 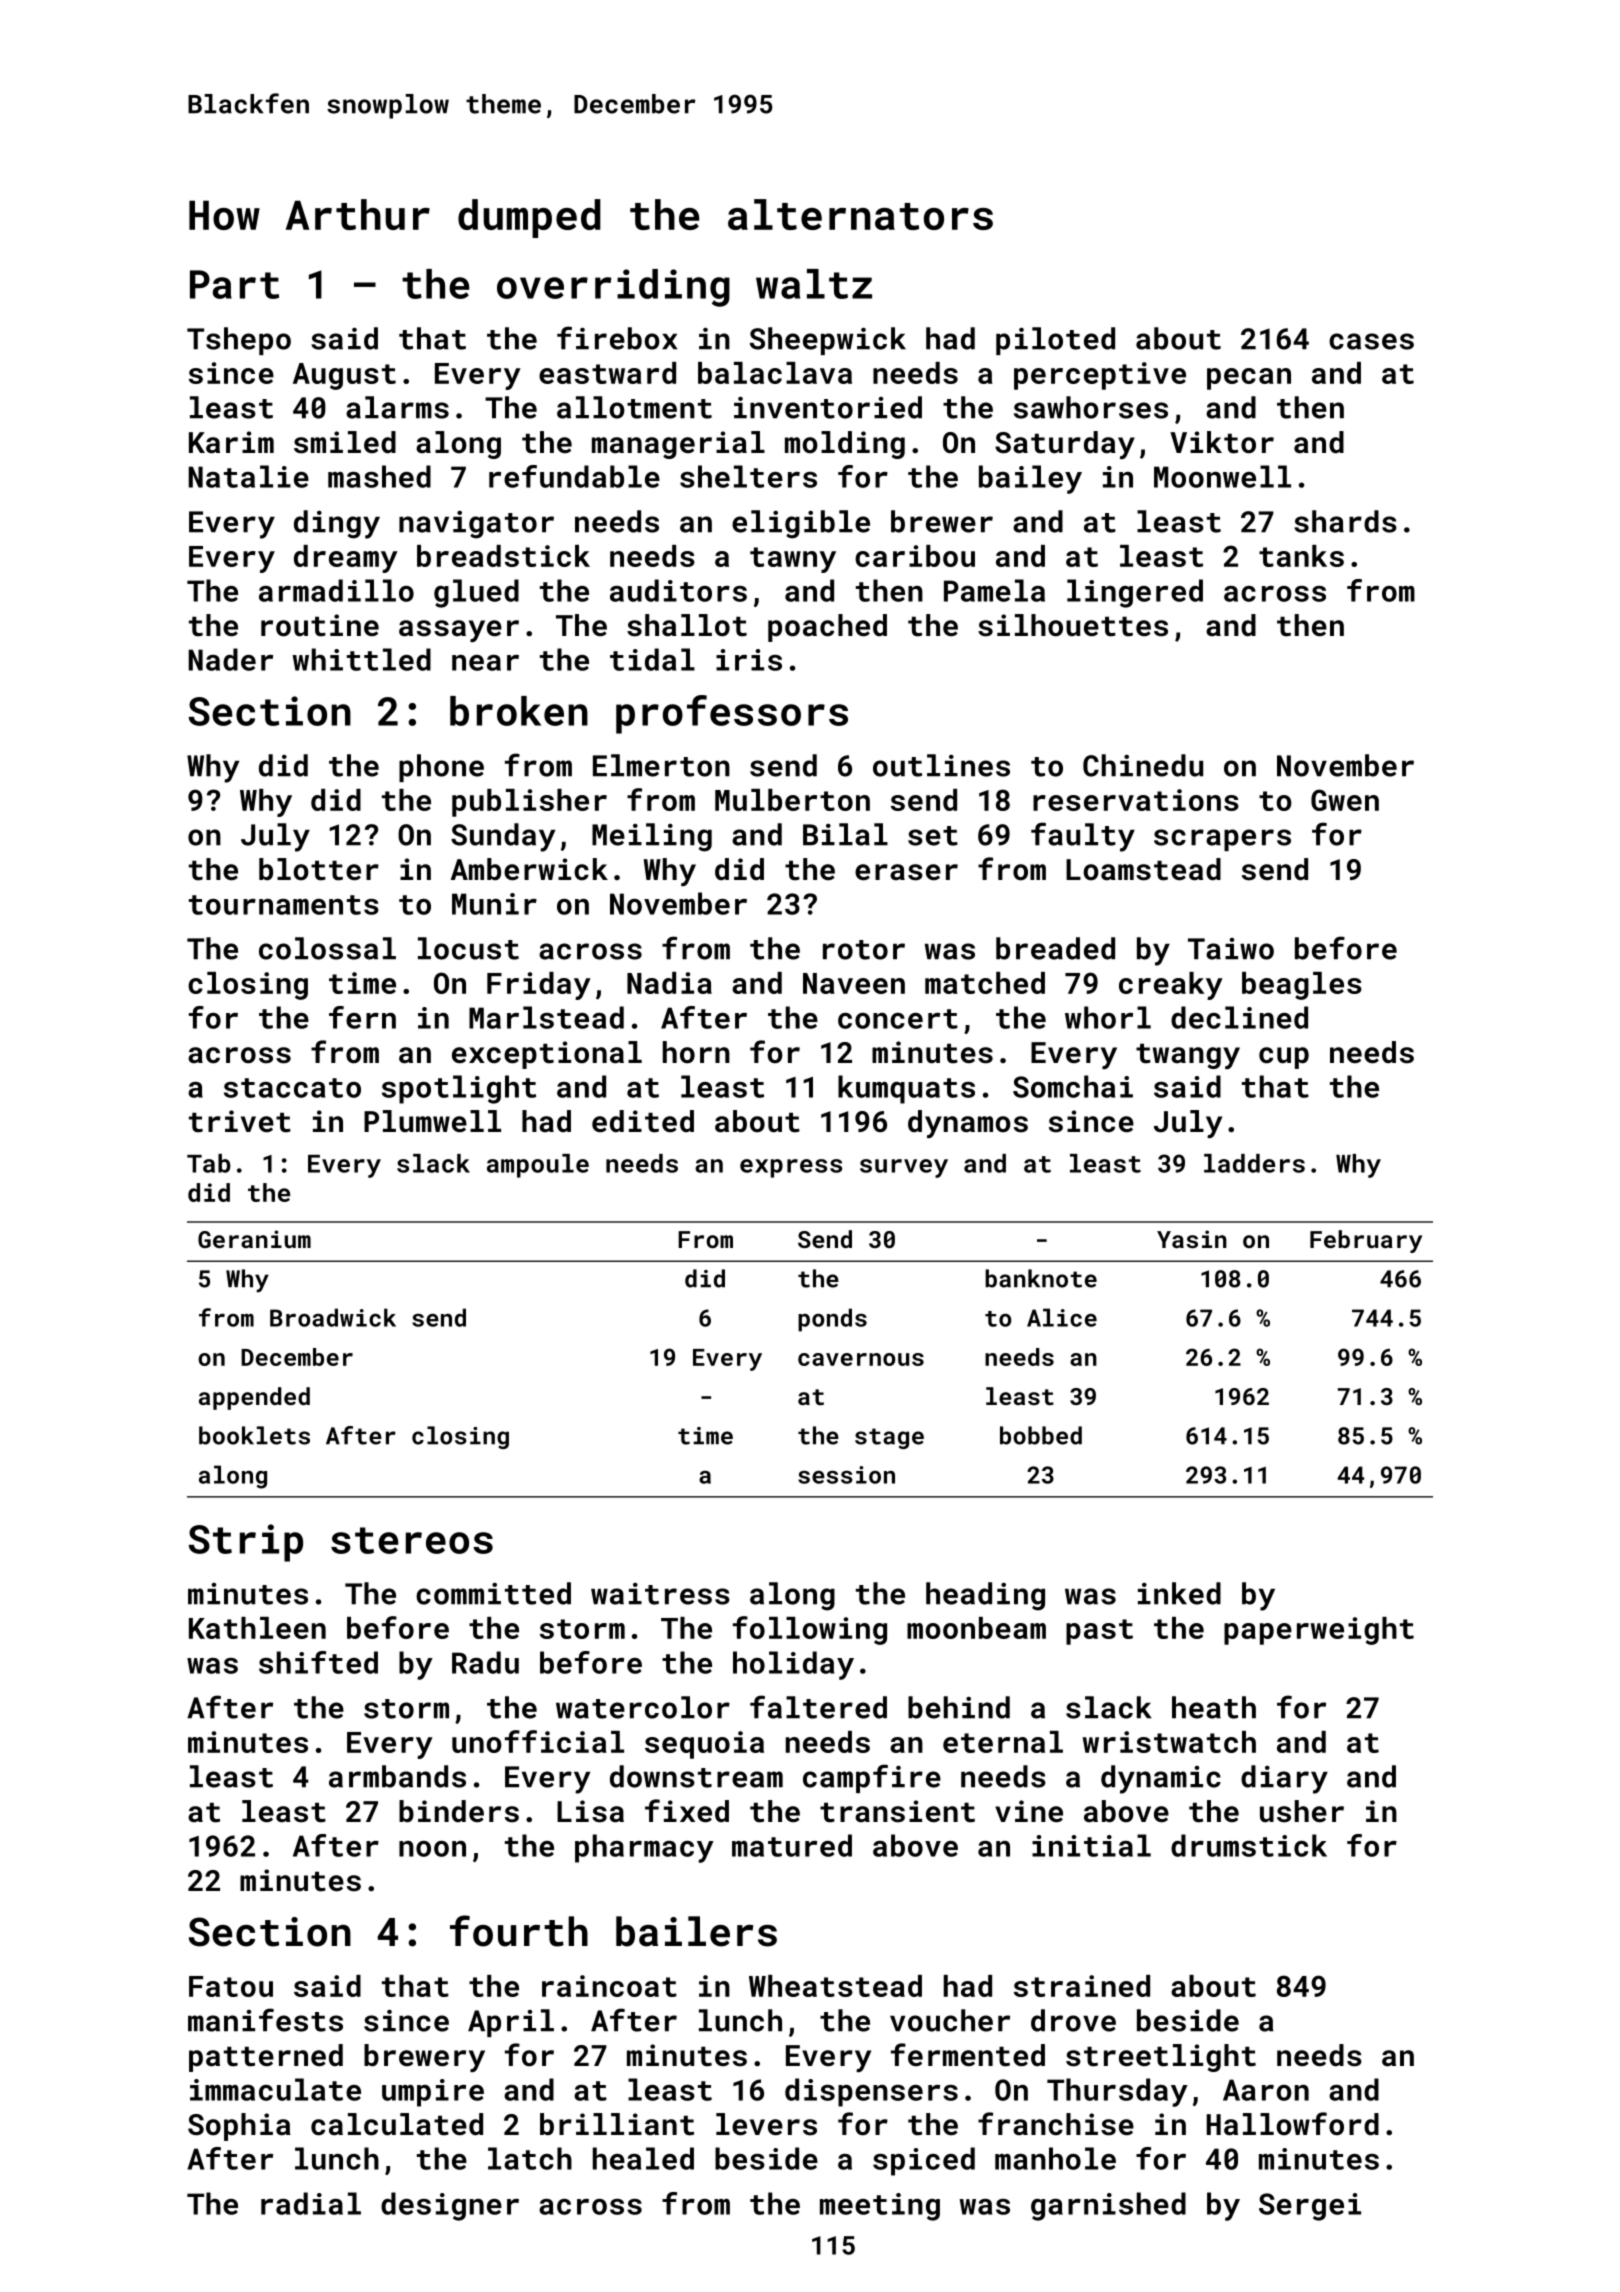 I want to click on kumquats, so click(x=906, y=1089).
